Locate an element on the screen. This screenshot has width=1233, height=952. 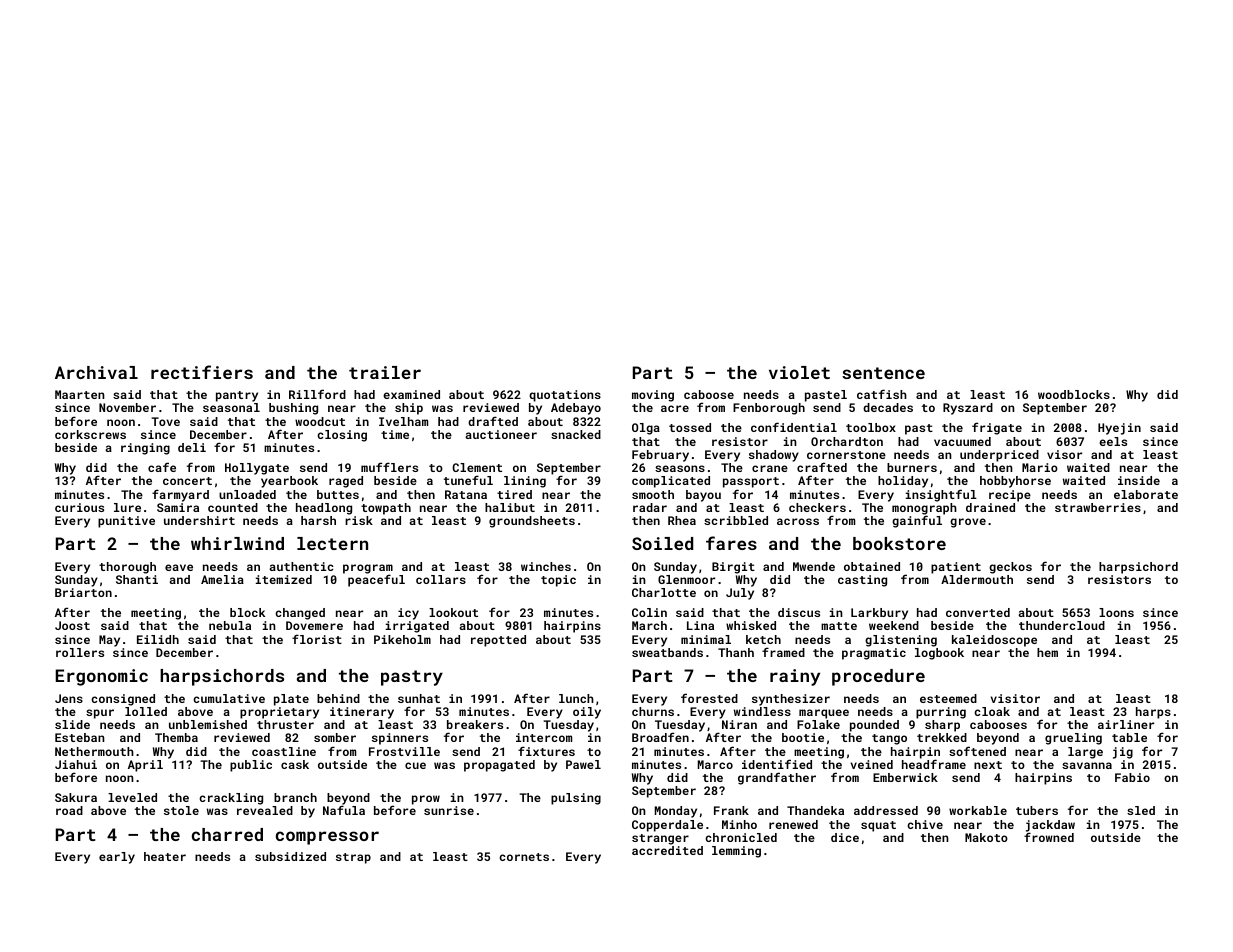
moving is located at coordinates (653, 396).
